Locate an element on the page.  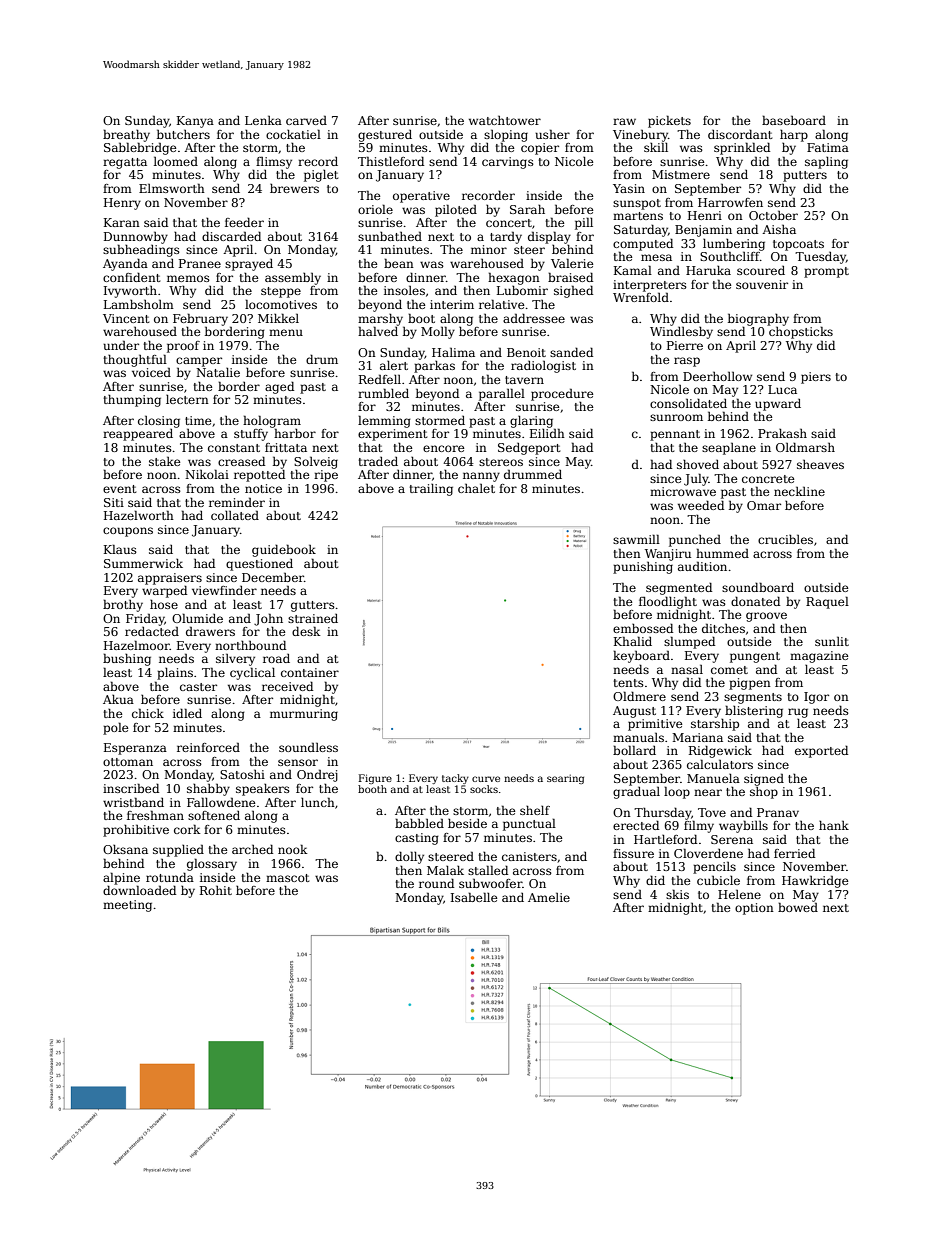
putters is located at coordinates (805, 176).
